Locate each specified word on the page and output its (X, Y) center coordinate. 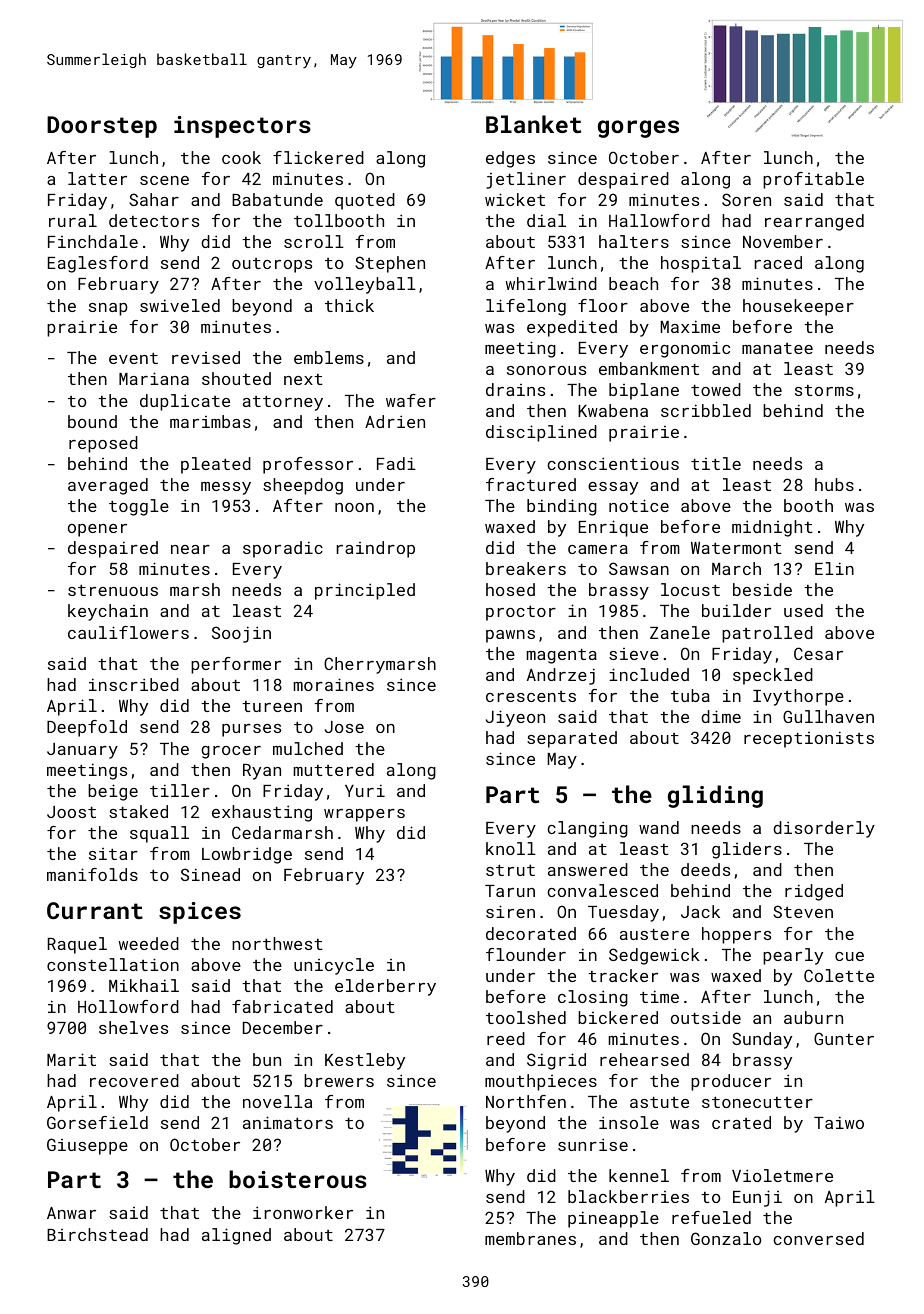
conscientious (613, 463)
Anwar (71, 1213)
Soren (746, 199)
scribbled (706, 410)
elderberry (385, 987)
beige (113, 792)
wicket (515, 199)
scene (164, 180)
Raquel (77, 945)
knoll (511, 848)
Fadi (396, 463)
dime (721, 716)
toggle (139, 507)
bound (92, 421)
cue (849, 956)
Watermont (736, 548)
